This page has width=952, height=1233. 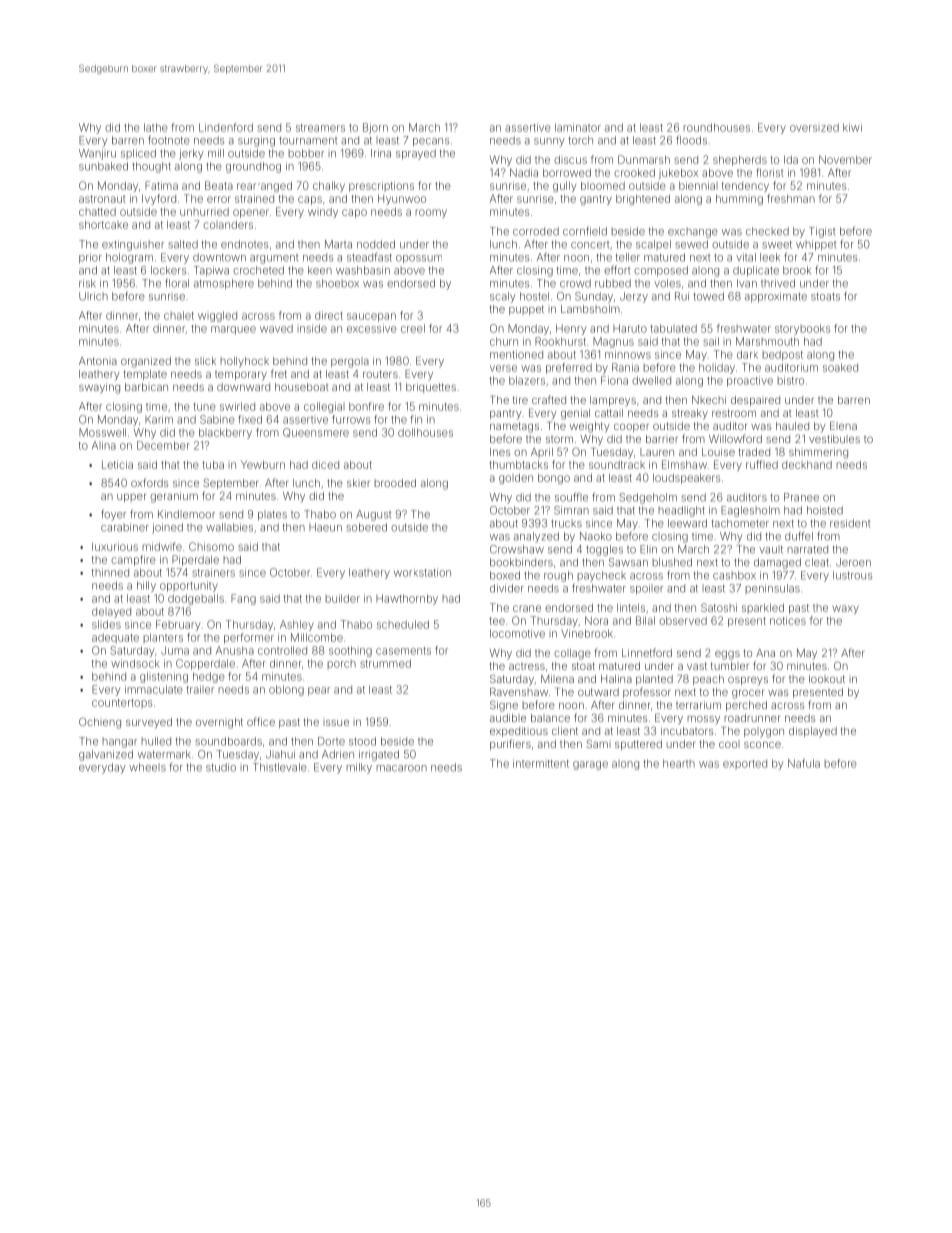 What do you see at coordinates (678, 174) in the page?
I see `jukebox` at bounding box center [678, 174].
